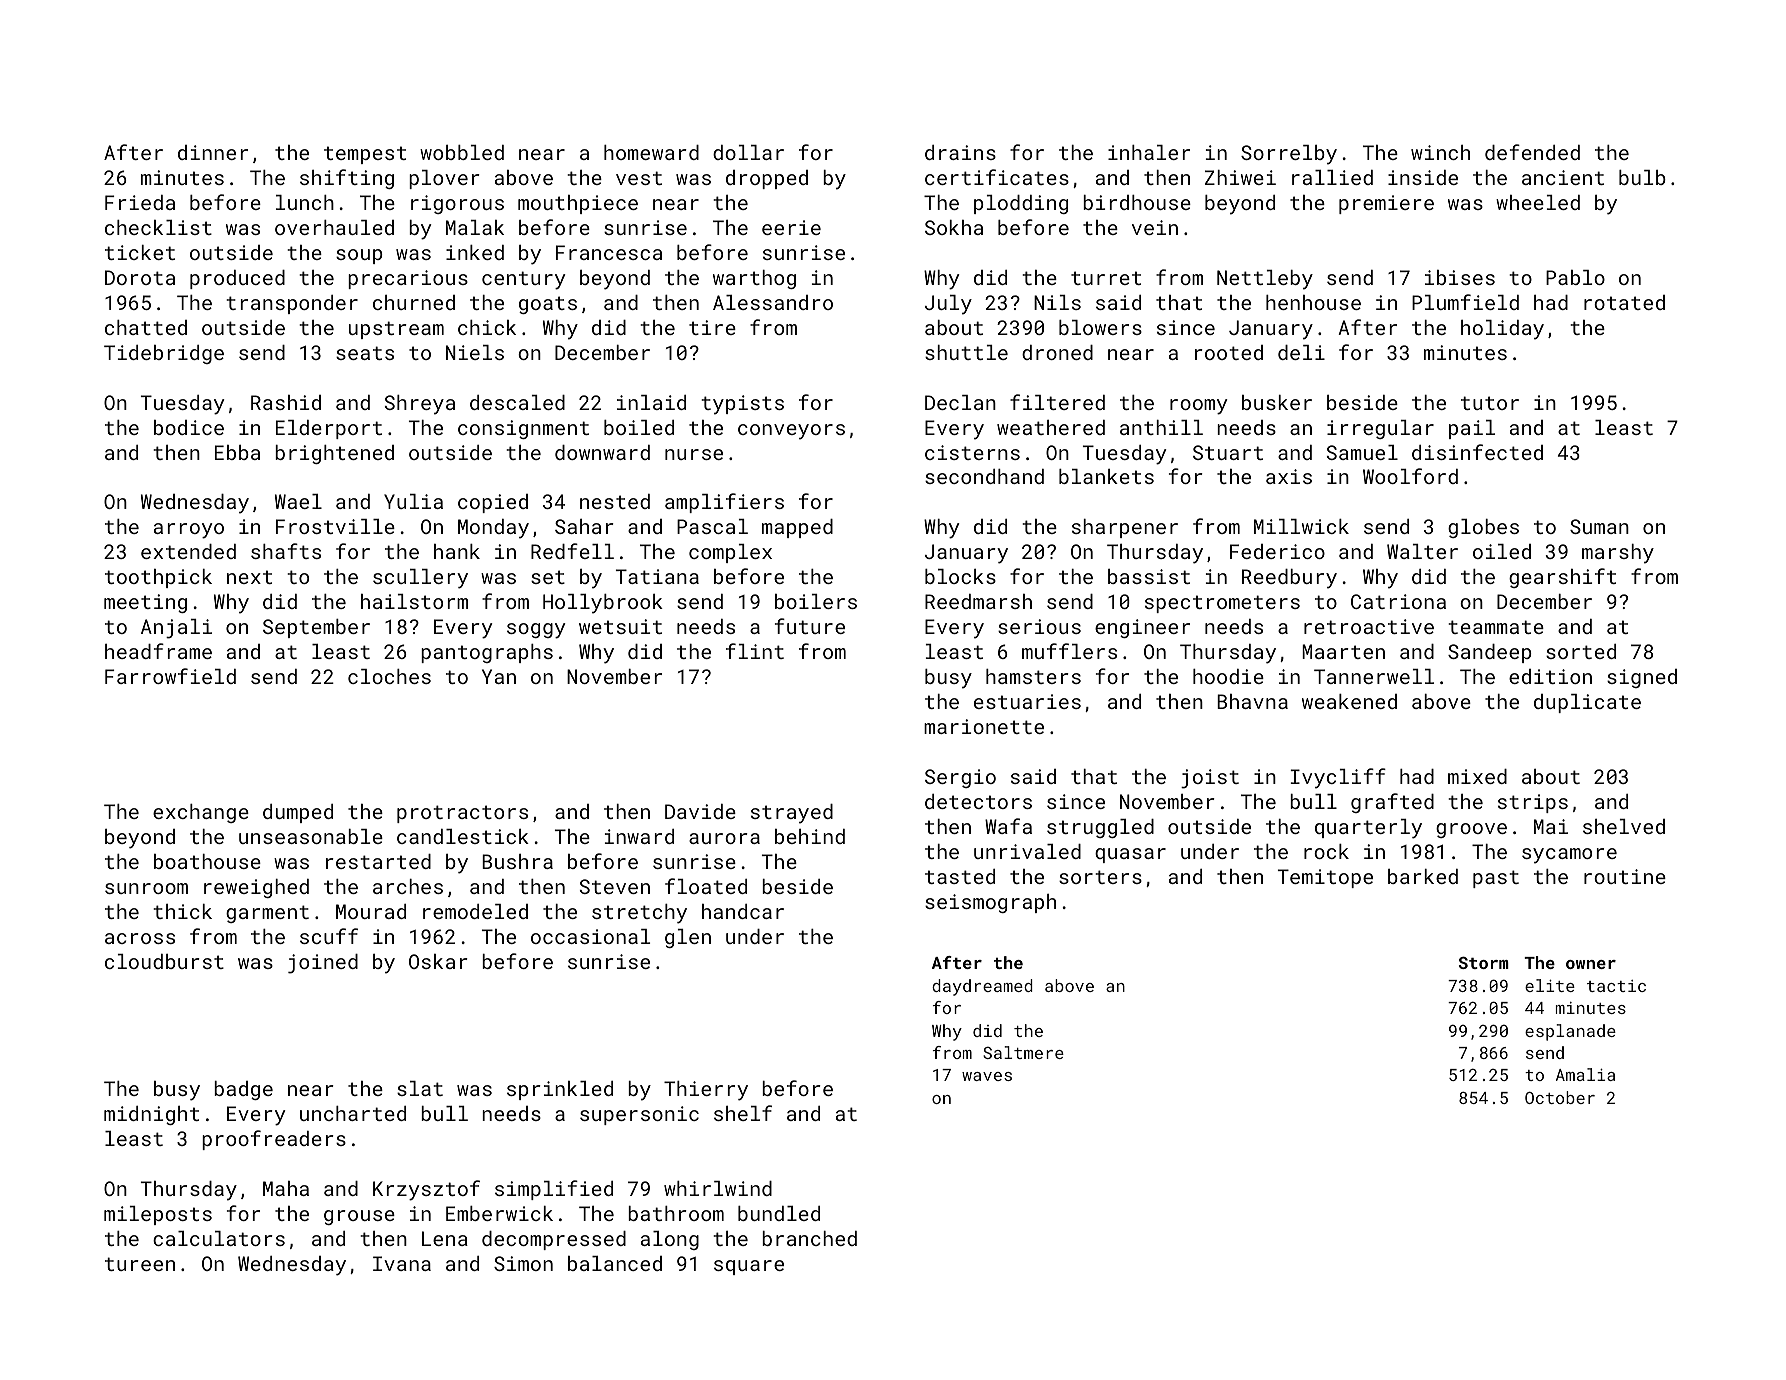  Describe the element at coordinates (809, 1238) in the screenshot. I see `branched` at that location.
